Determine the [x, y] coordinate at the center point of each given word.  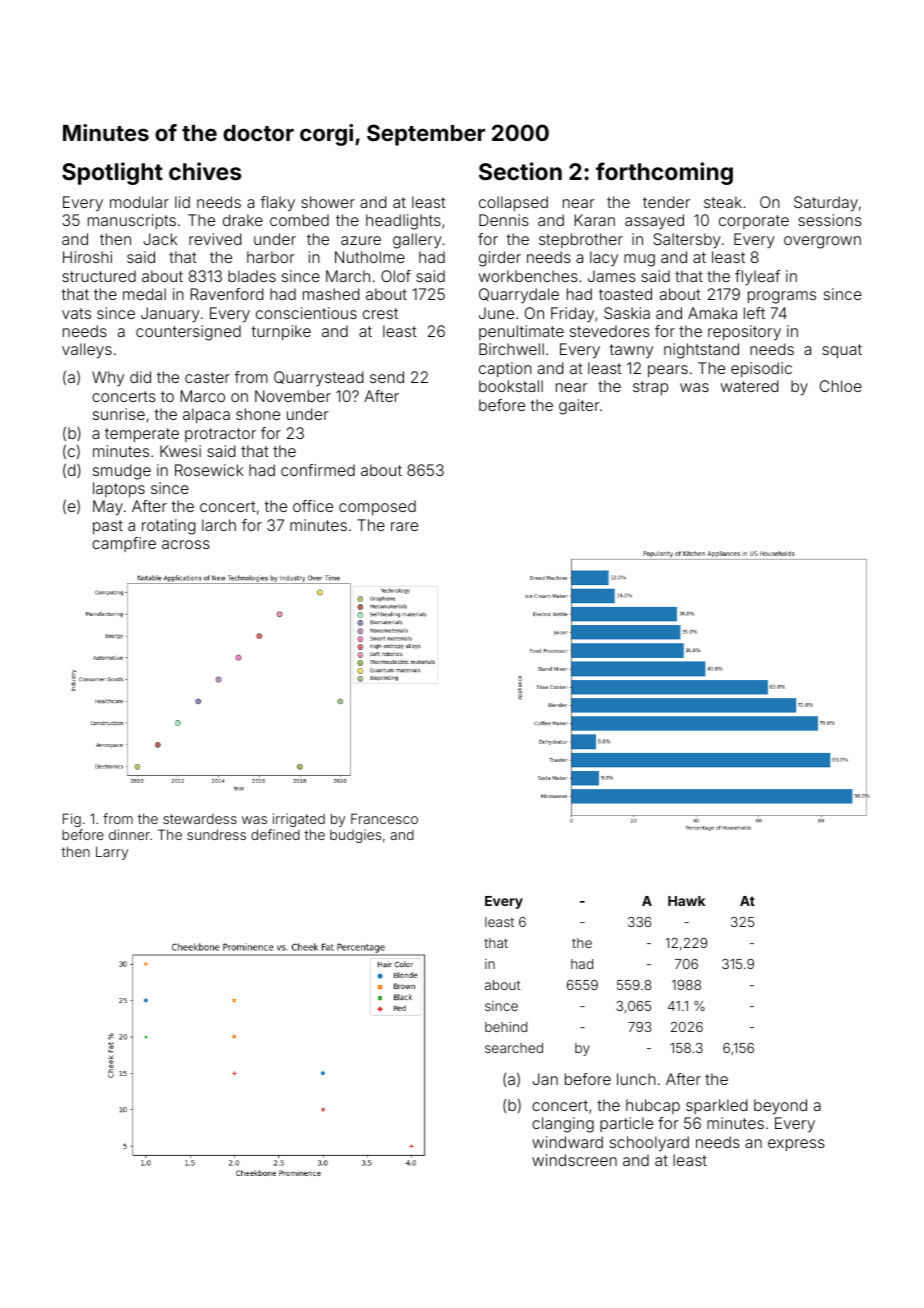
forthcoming [664, 173]
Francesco [384, 818]
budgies [355, 836]
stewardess [200, 819]
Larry [112, 853]
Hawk [686, 901]
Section [520, 171]
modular [139, 202]
